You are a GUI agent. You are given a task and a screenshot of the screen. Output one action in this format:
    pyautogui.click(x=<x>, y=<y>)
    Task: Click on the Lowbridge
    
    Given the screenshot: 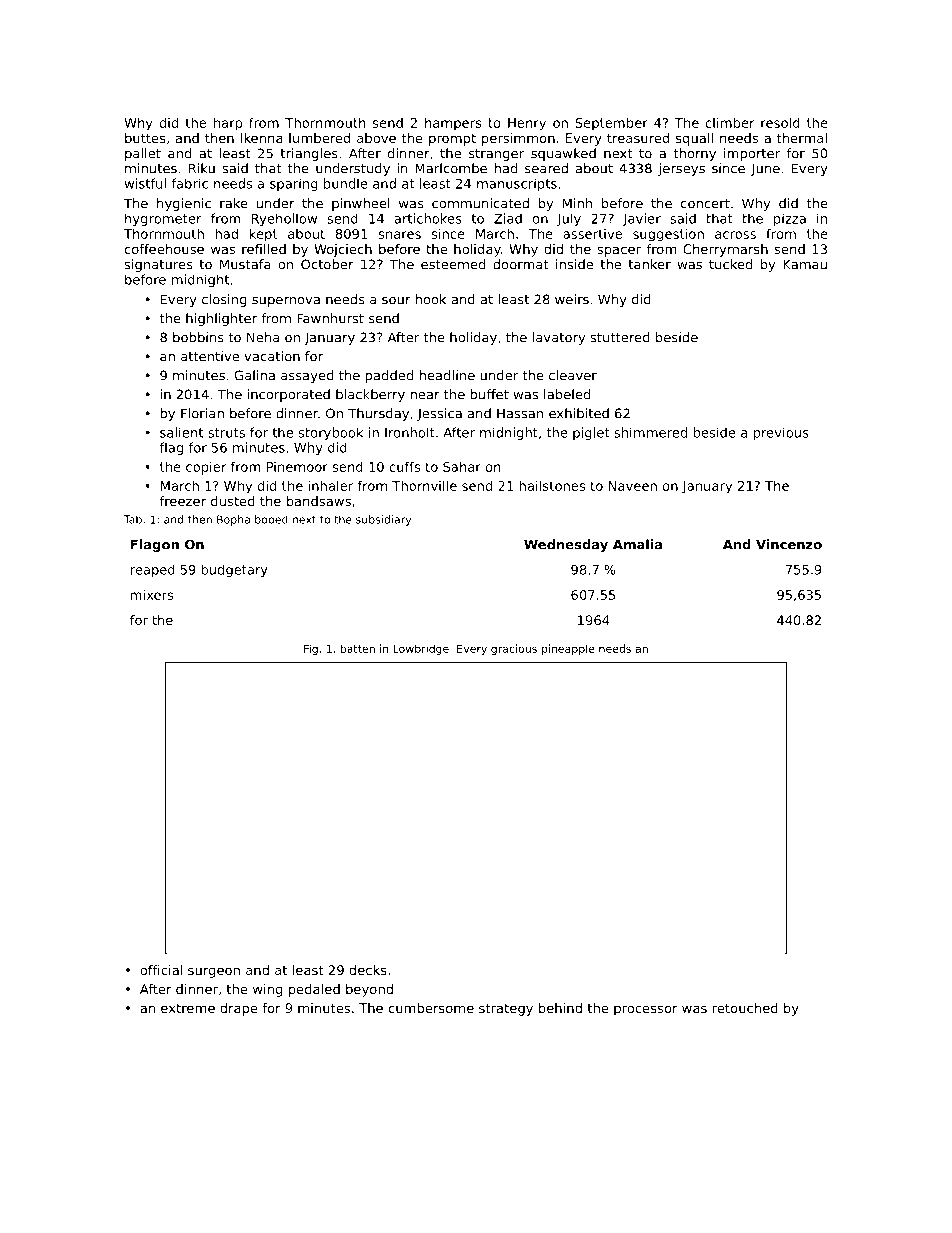 What is the action you would take?
    pyautogui.click(x=421, y=649)
